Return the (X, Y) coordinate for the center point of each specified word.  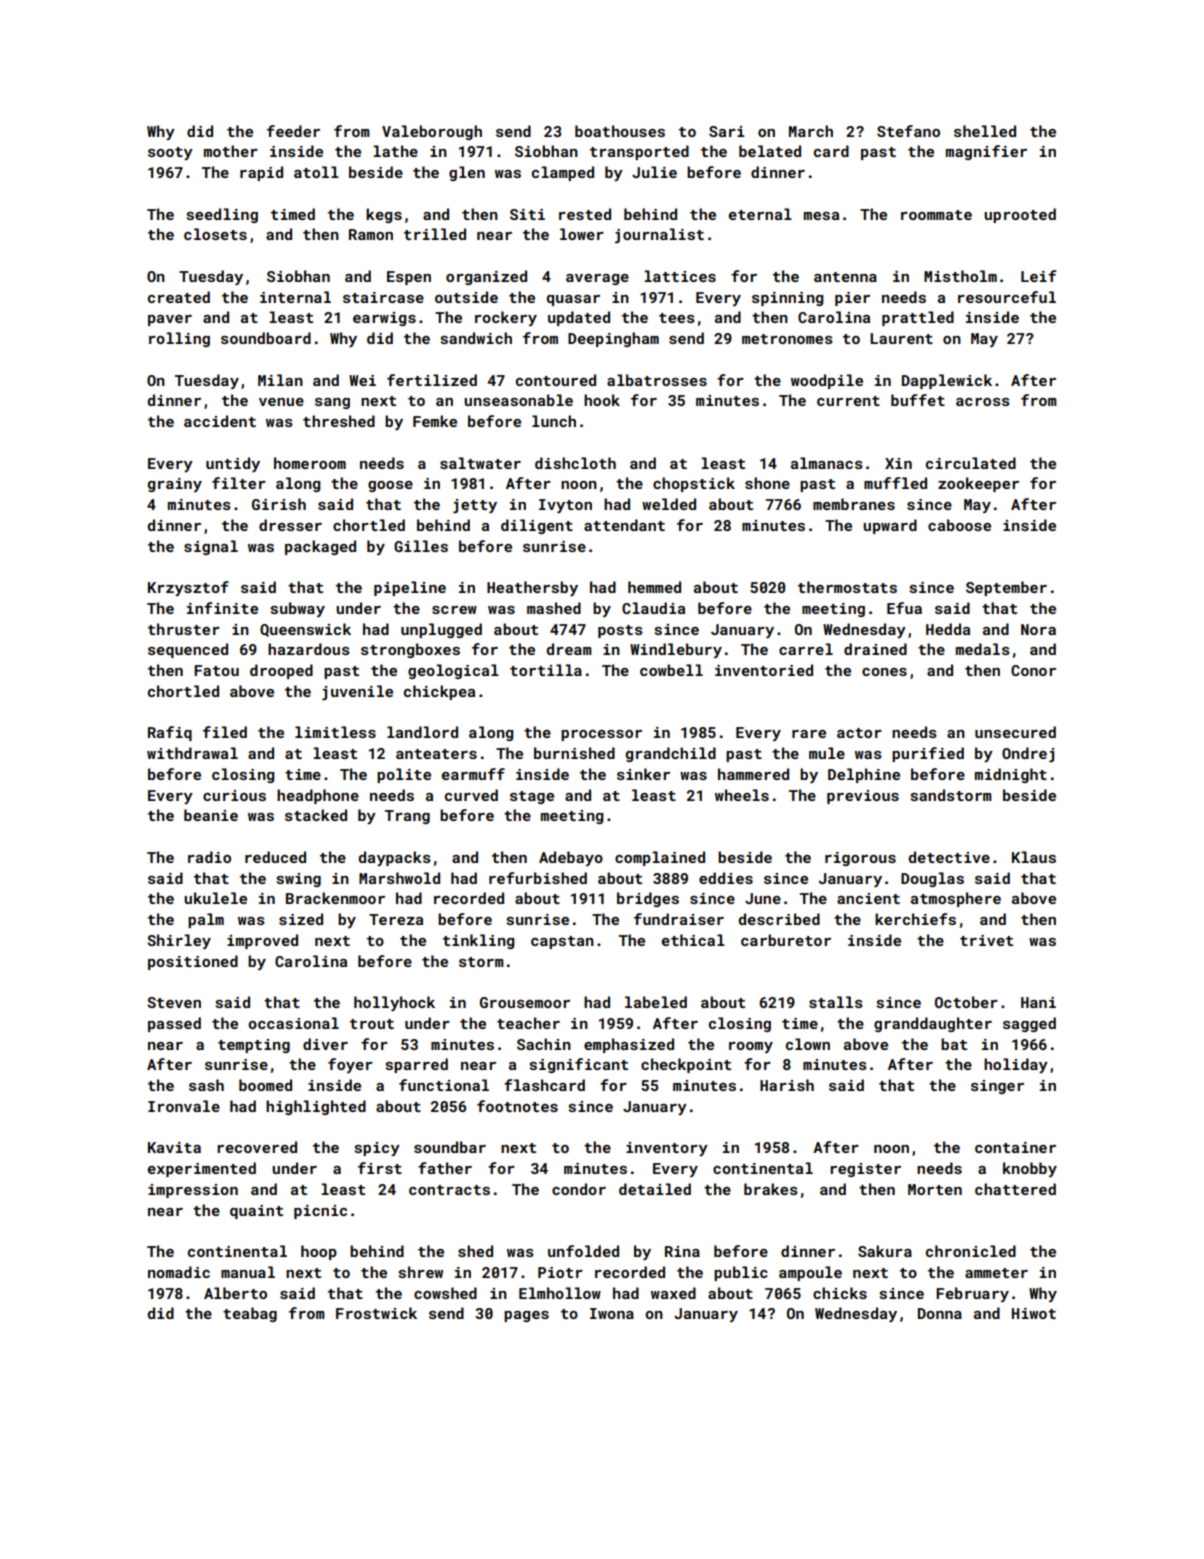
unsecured (1015, 732)
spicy (377, 1149)
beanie (211, 815)
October (966, 1002)
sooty (170, 153)
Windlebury (676, 650)
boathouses (620, 131)
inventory (667, 1149)
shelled (985, 131)
